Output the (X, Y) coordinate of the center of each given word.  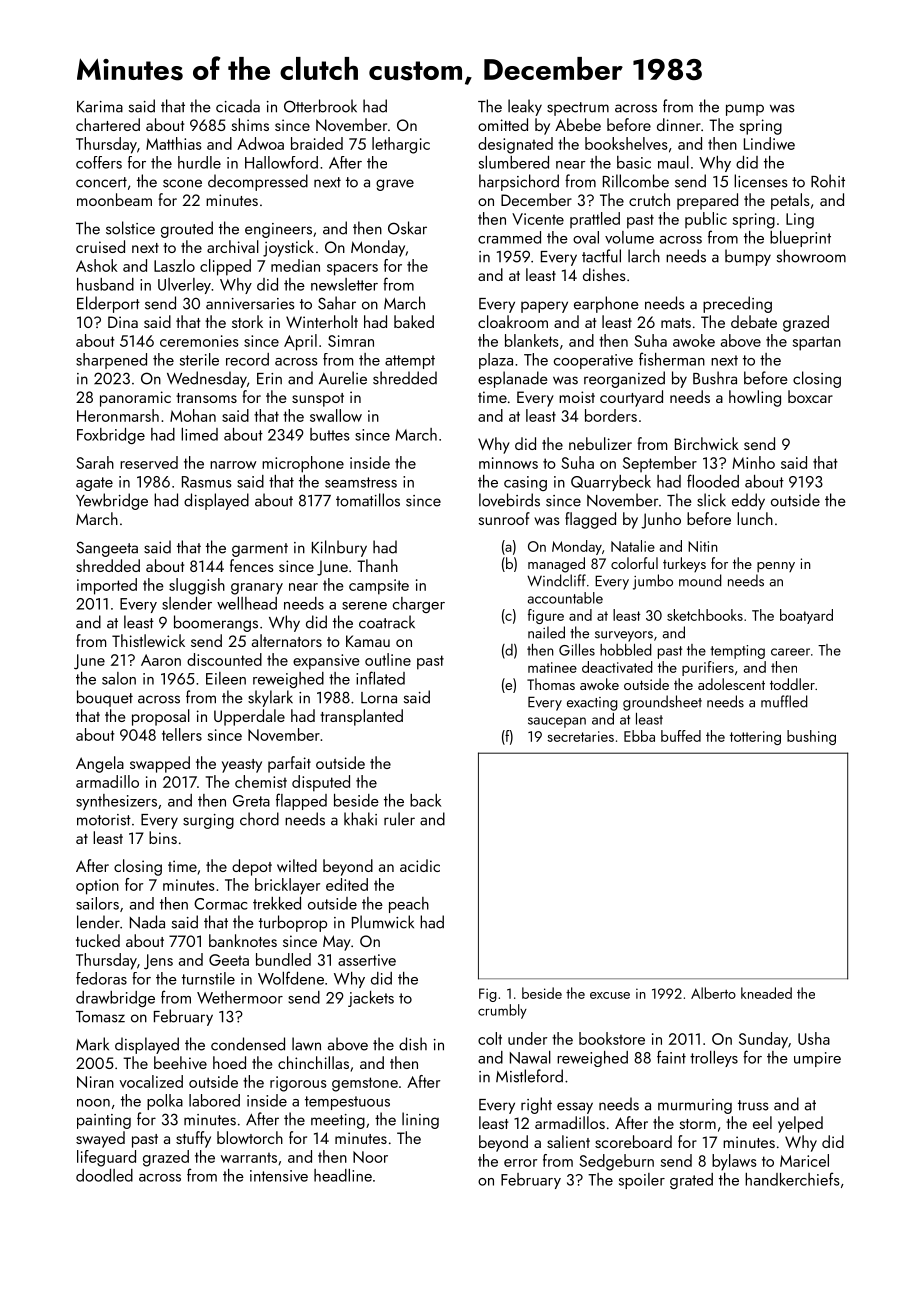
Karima (100, 107)
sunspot (318, 400)
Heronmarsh (118, 415)
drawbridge (115, 999)
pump (745, 110)
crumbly (502, 1011)
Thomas (551, 684)
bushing (811, 737)
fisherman (672, 359)
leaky (525, 107)
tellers (182, 734)
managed (556, 565)
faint (671, 1057)
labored (214, 1100)
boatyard (806, 616)
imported (107, 586)
